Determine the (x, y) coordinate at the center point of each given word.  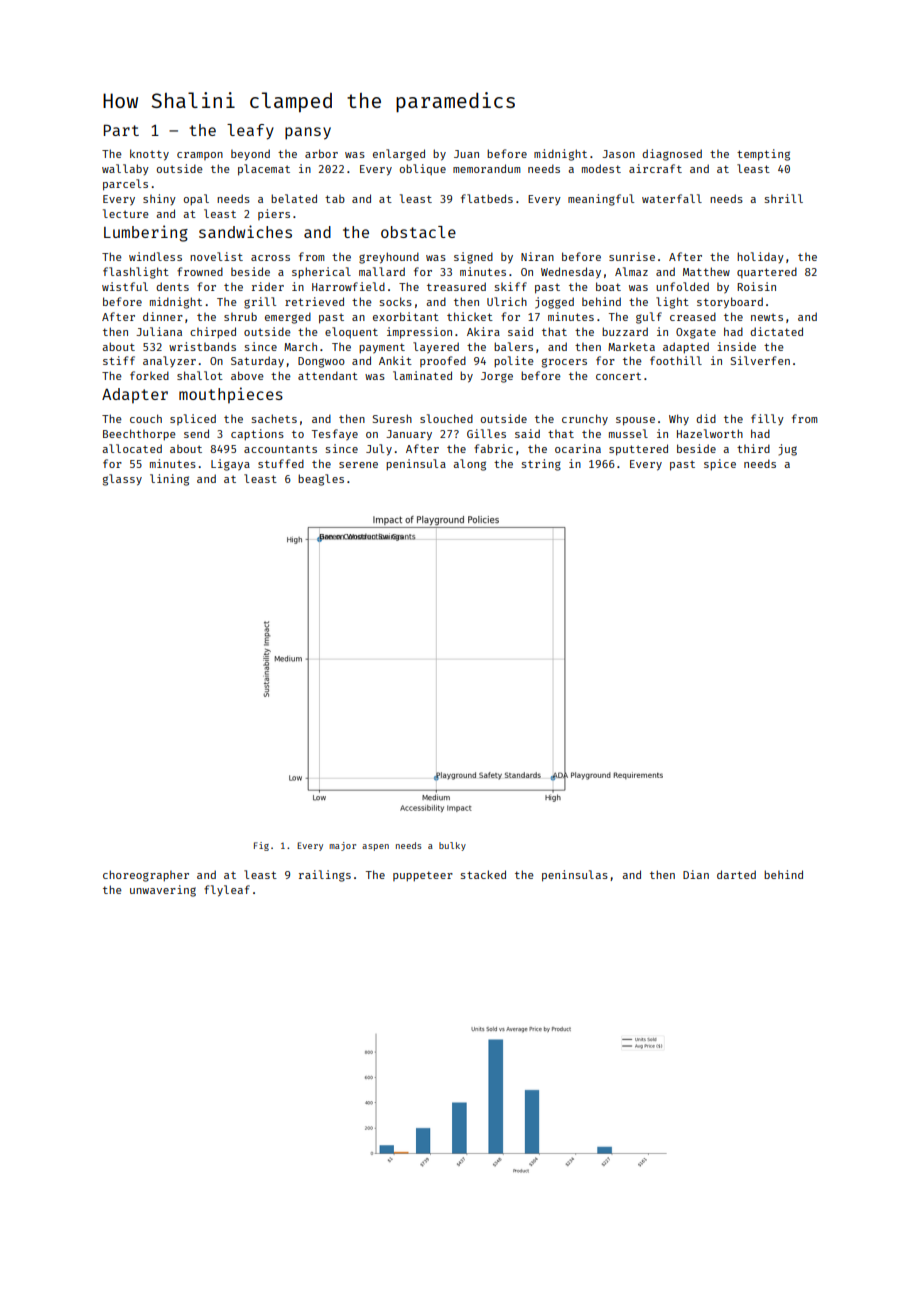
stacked (483, 874)
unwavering (163, 891)
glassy (122, 480)
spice (720, 464)
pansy (308, 133)
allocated (132, 448)
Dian (696, 874)
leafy (250, 132)
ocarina (578, 448)
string (541, 465)
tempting (763, 155)
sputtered (638, 450)
